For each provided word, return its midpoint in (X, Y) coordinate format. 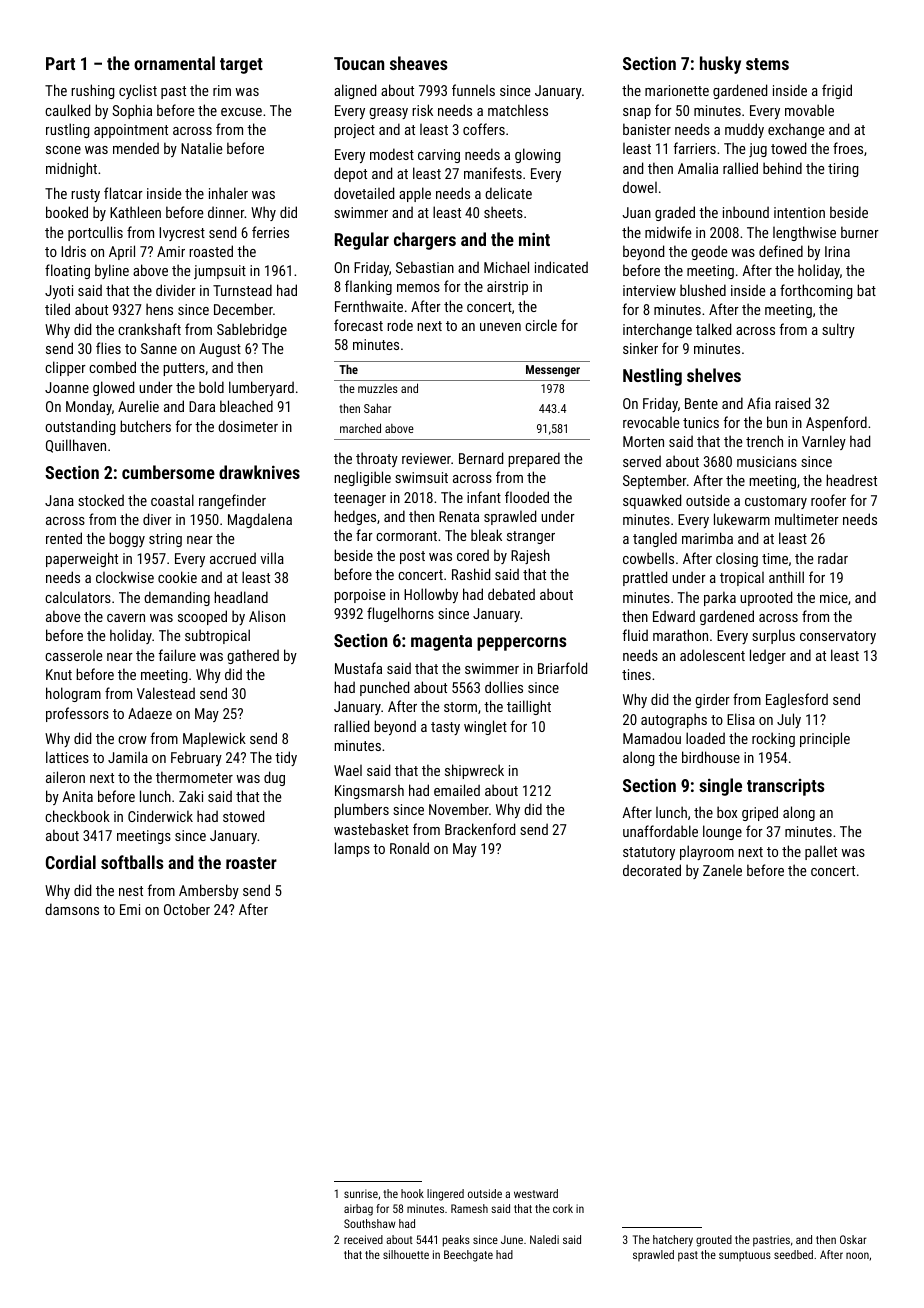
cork (563, 1208)
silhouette (406, 1254)
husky (720, 65)
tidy (286, 758)
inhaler (228, 193)
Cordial (71, 862)
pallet (821, 852)
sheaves (419, 63)
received (363, 1239)
